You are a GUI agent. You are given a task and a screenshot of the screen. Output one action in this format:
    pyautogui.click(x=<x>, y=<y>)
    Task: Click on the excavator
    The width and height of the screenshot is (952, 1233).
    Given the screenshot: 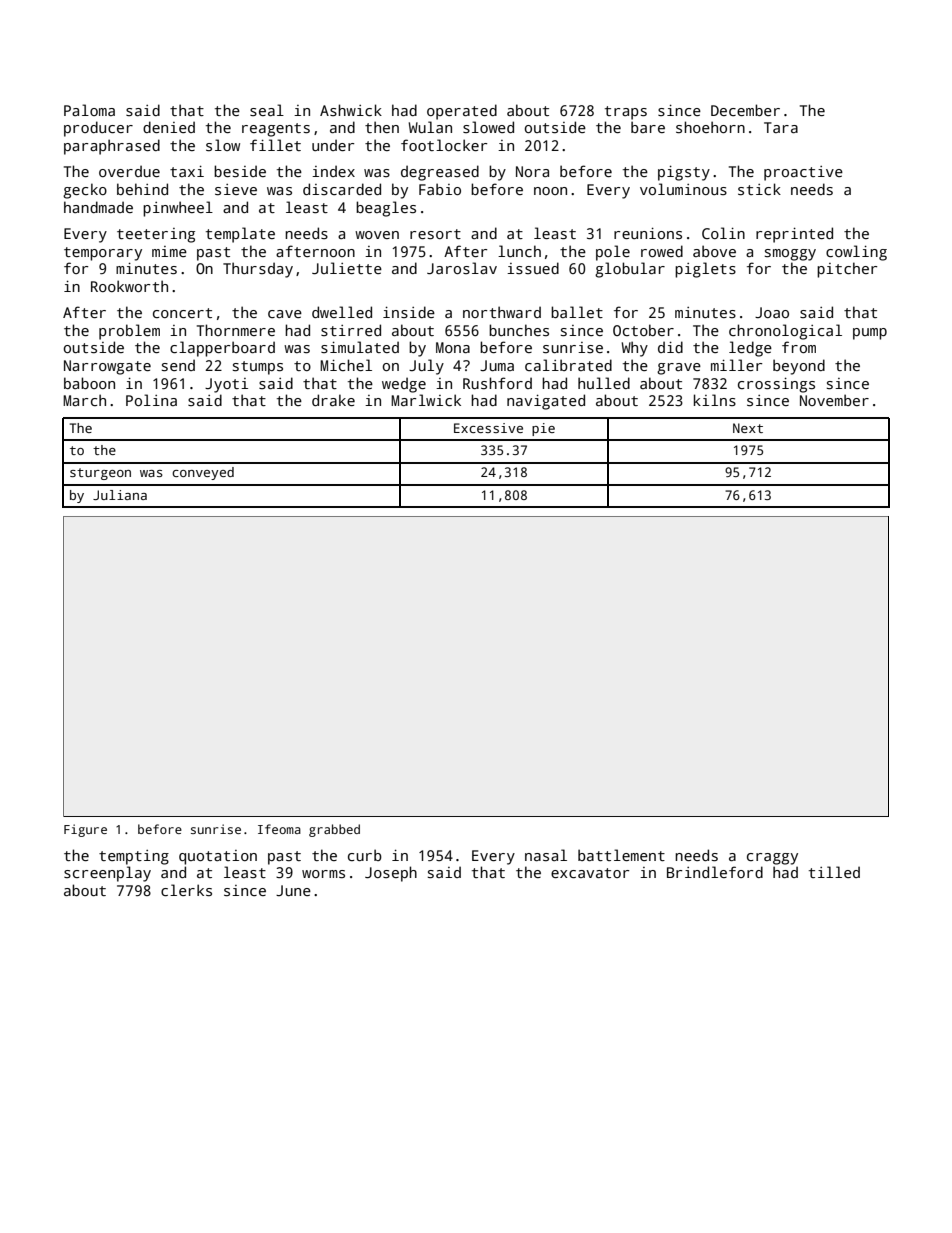 What is the action you would take?
    pyautogui.click(x=590, y=873)
